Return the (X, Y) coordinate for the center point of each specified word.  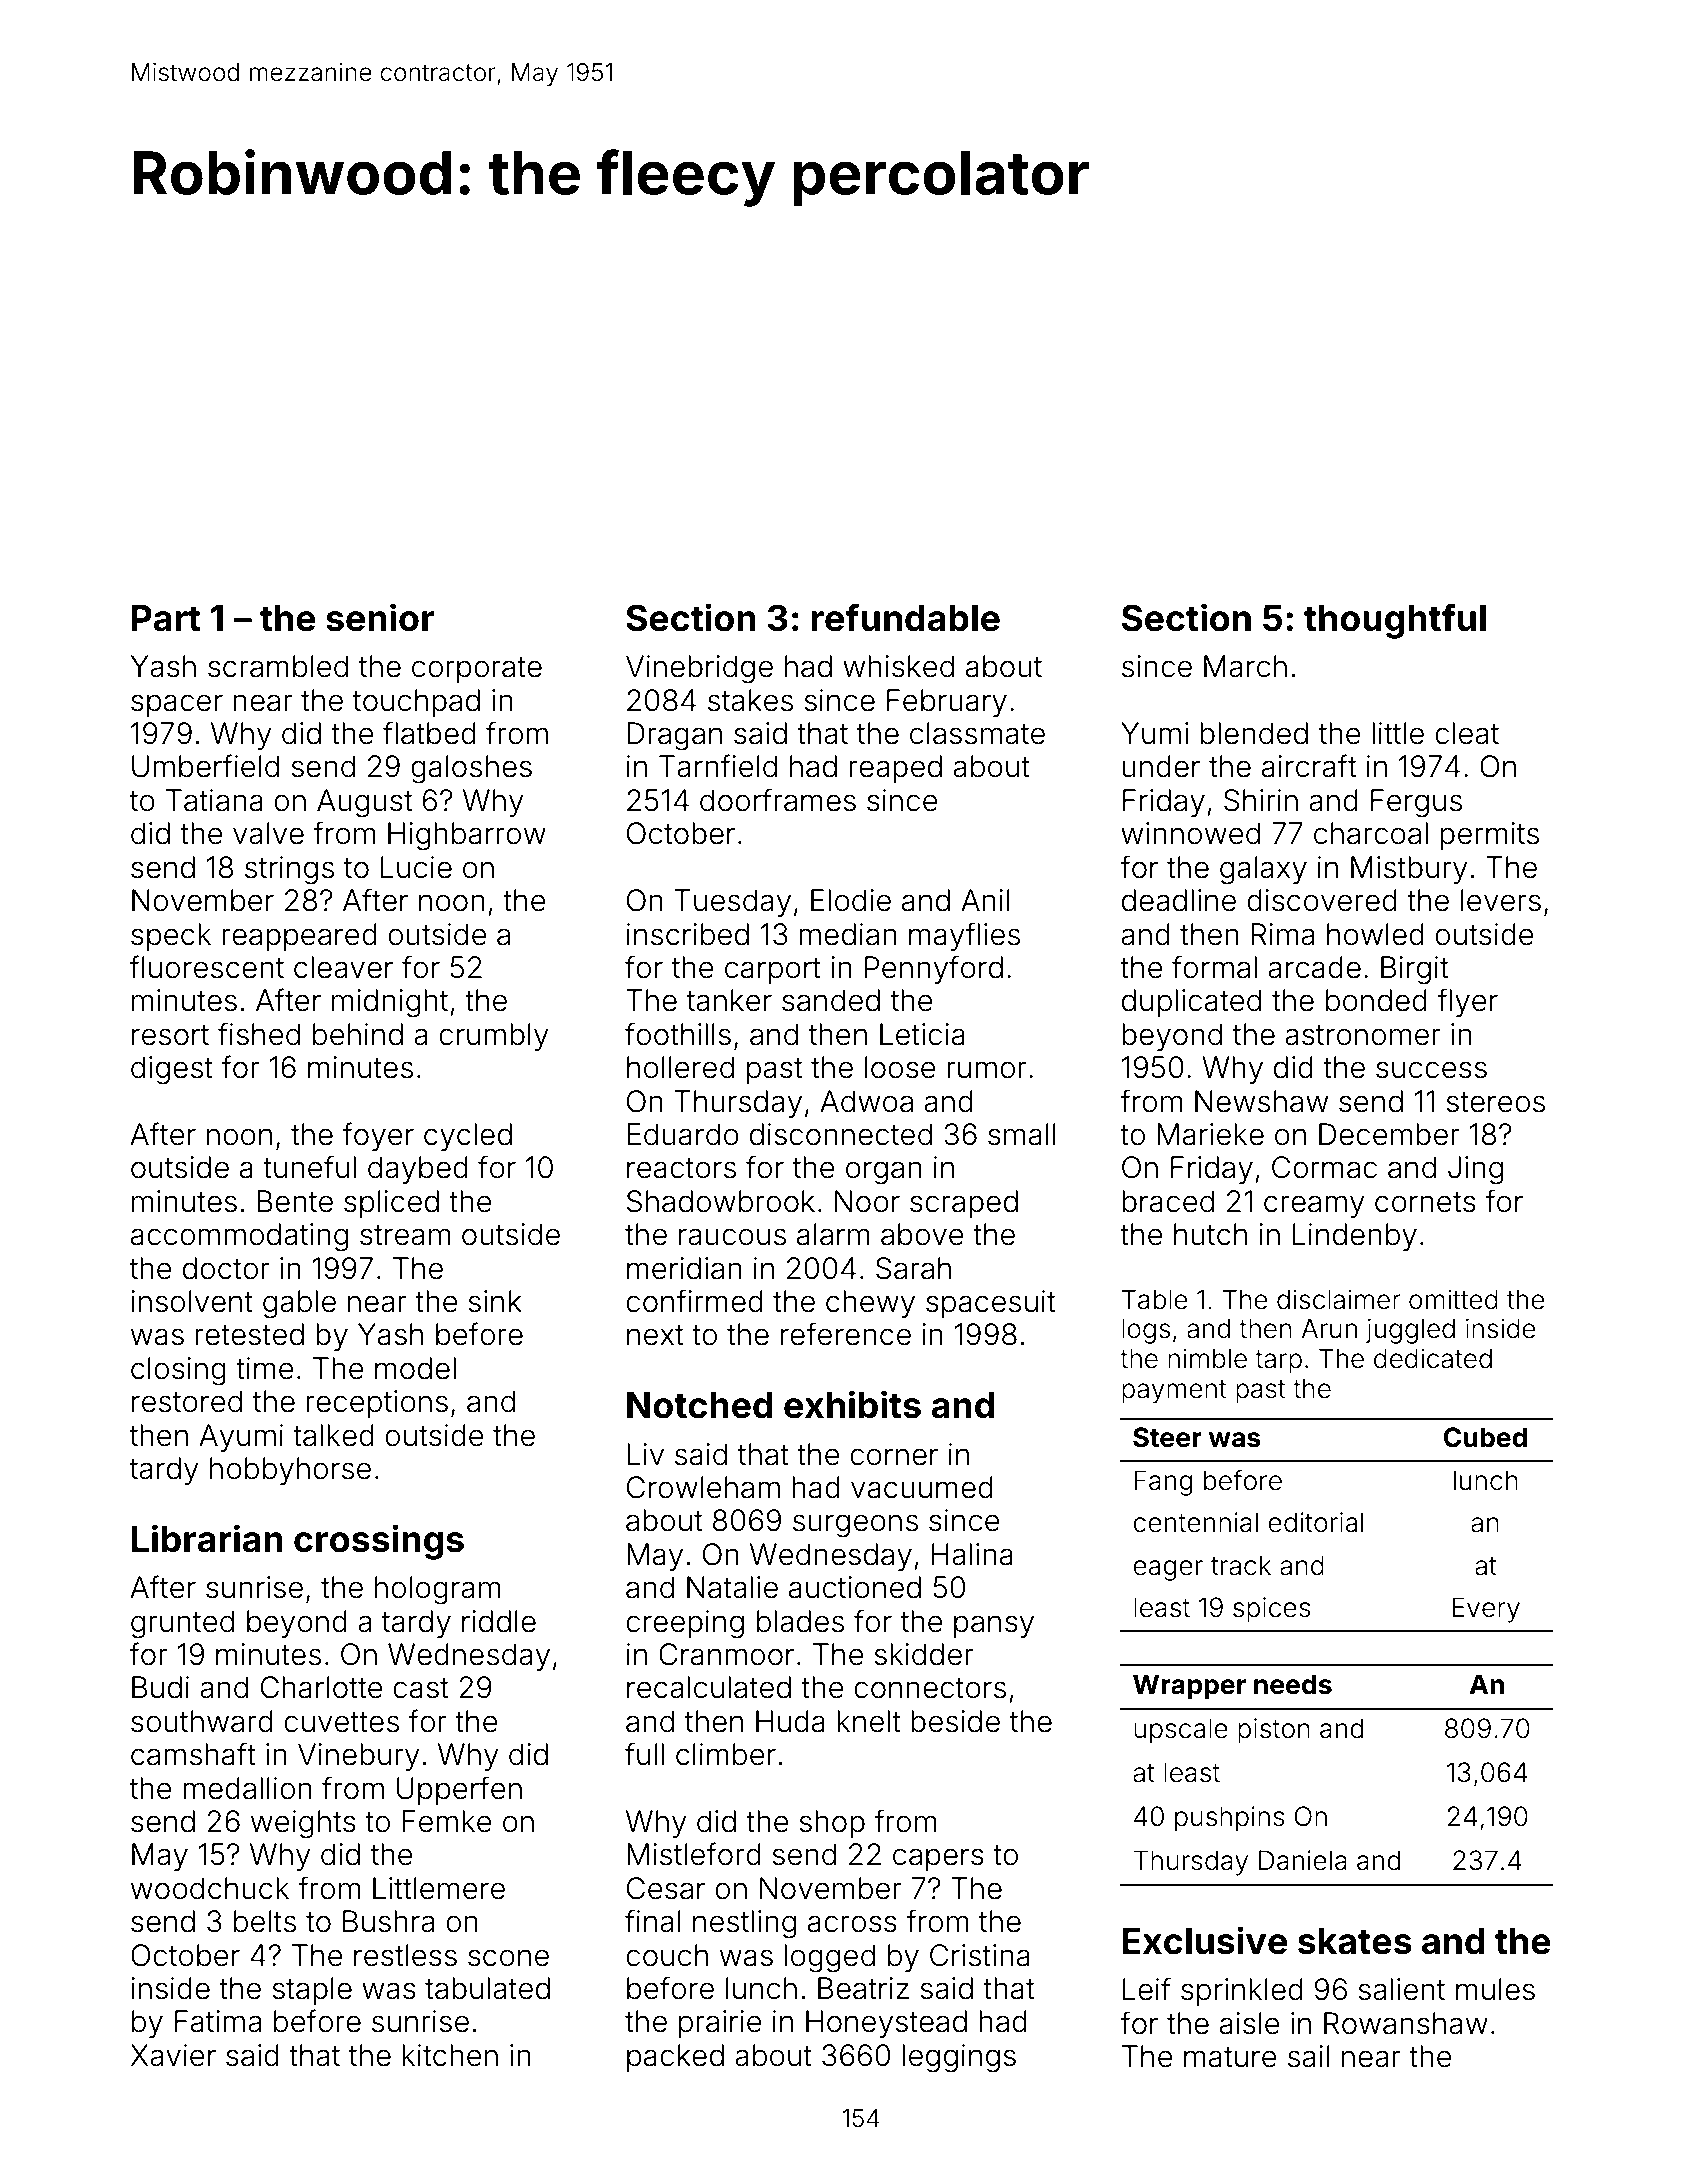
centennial (1195, 1522)
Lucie (416, 867)
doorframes (778, 800)
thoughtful (1395, 621)
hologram (437, 1590)
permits (1489, 836)
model (415, 1368)
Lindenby (1355, 1237)
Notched (700, 1405)
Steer (1167, 1437)
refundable (906, 617)
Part (166, 618)
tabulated (487, 1988)
